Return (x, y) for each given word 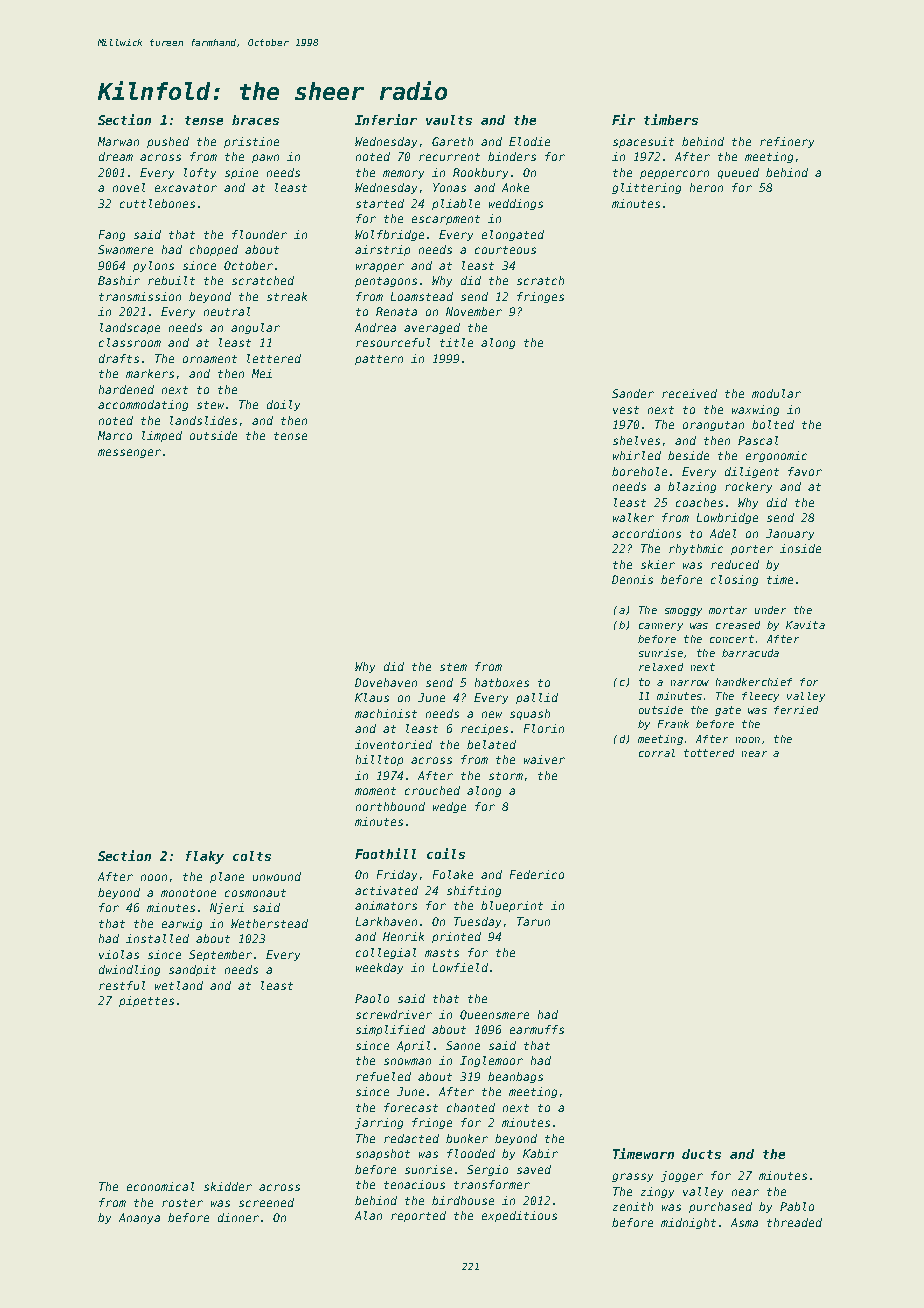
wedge (449, 807)
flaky (205, 857)
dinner (238, 1217)
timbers (671, 119)
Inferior (386, 119)
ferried (796, 710)
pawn (265, 158)
